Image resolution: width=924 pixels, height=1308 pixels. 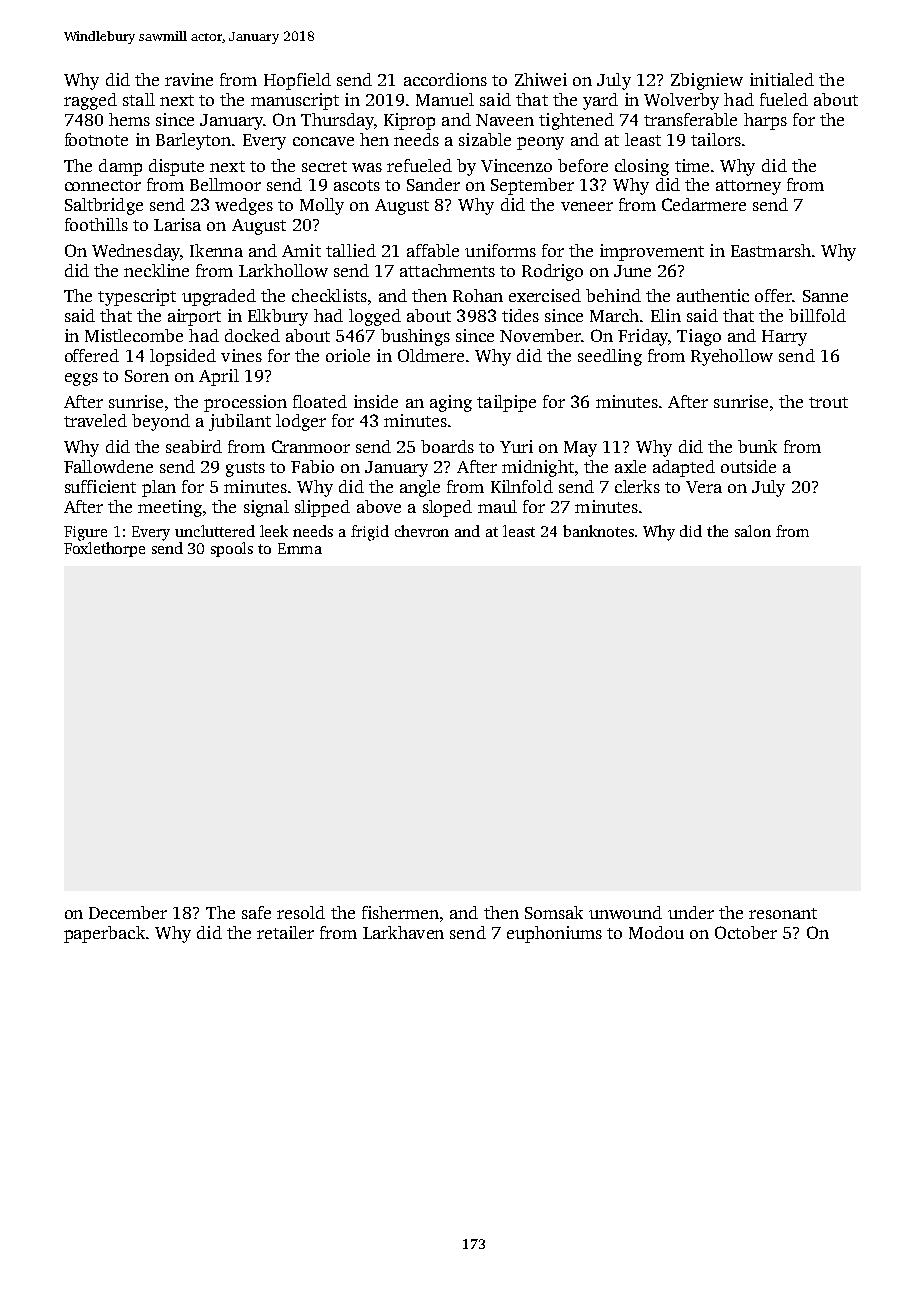 I want to click on October, so click(x=746, y=932).
